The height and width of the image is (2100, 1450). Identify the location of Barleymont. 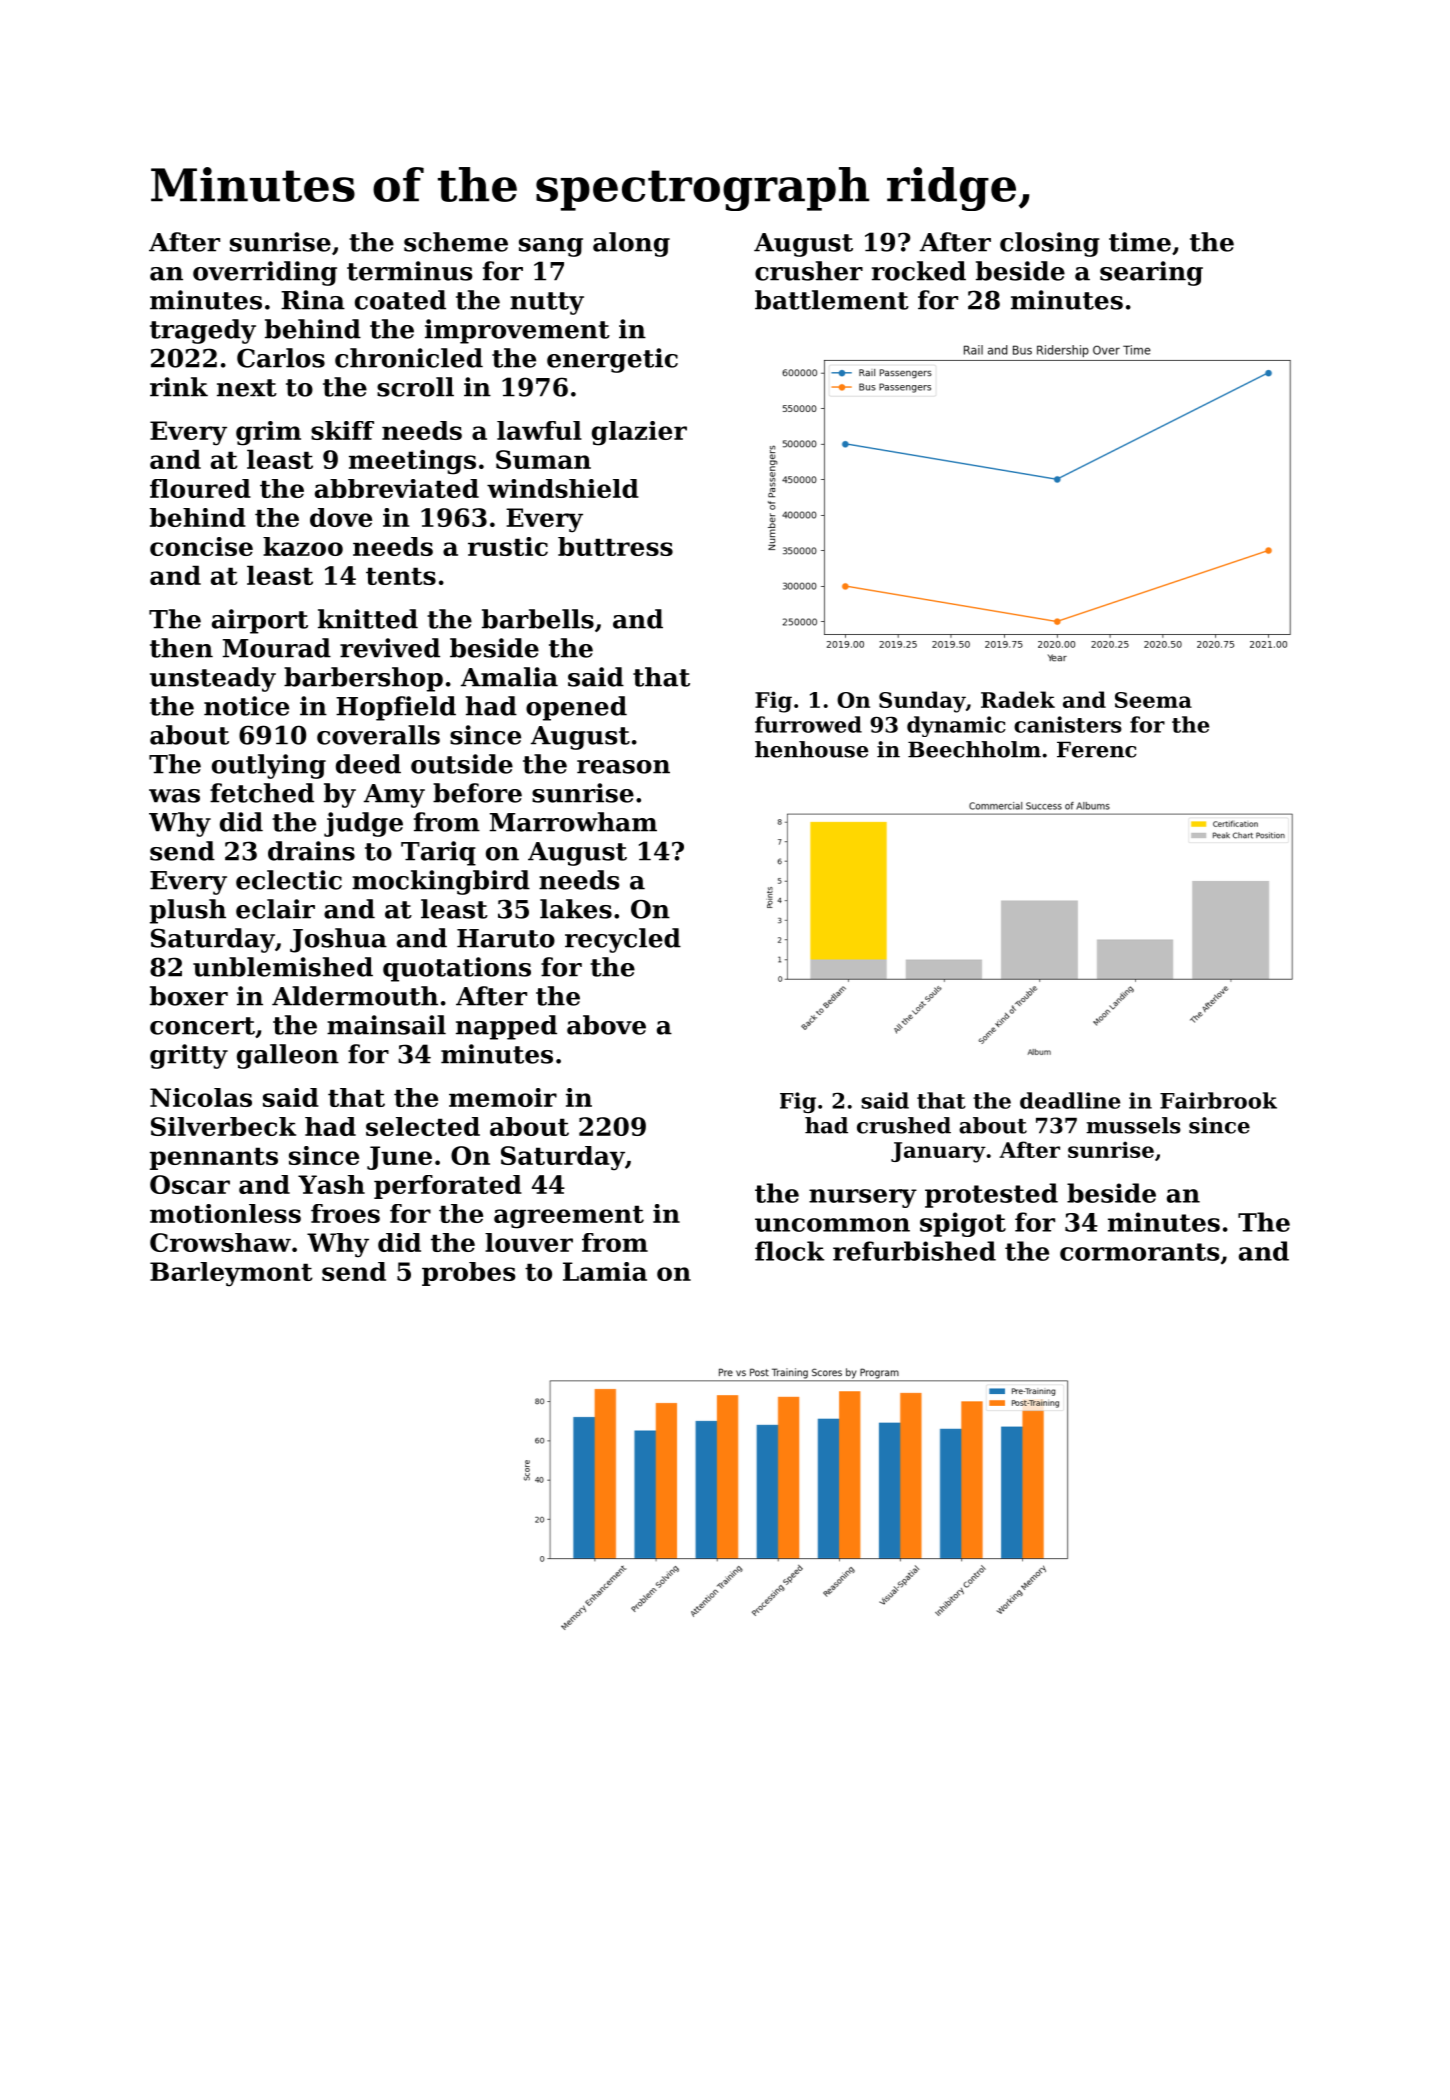
(231, 1274).
